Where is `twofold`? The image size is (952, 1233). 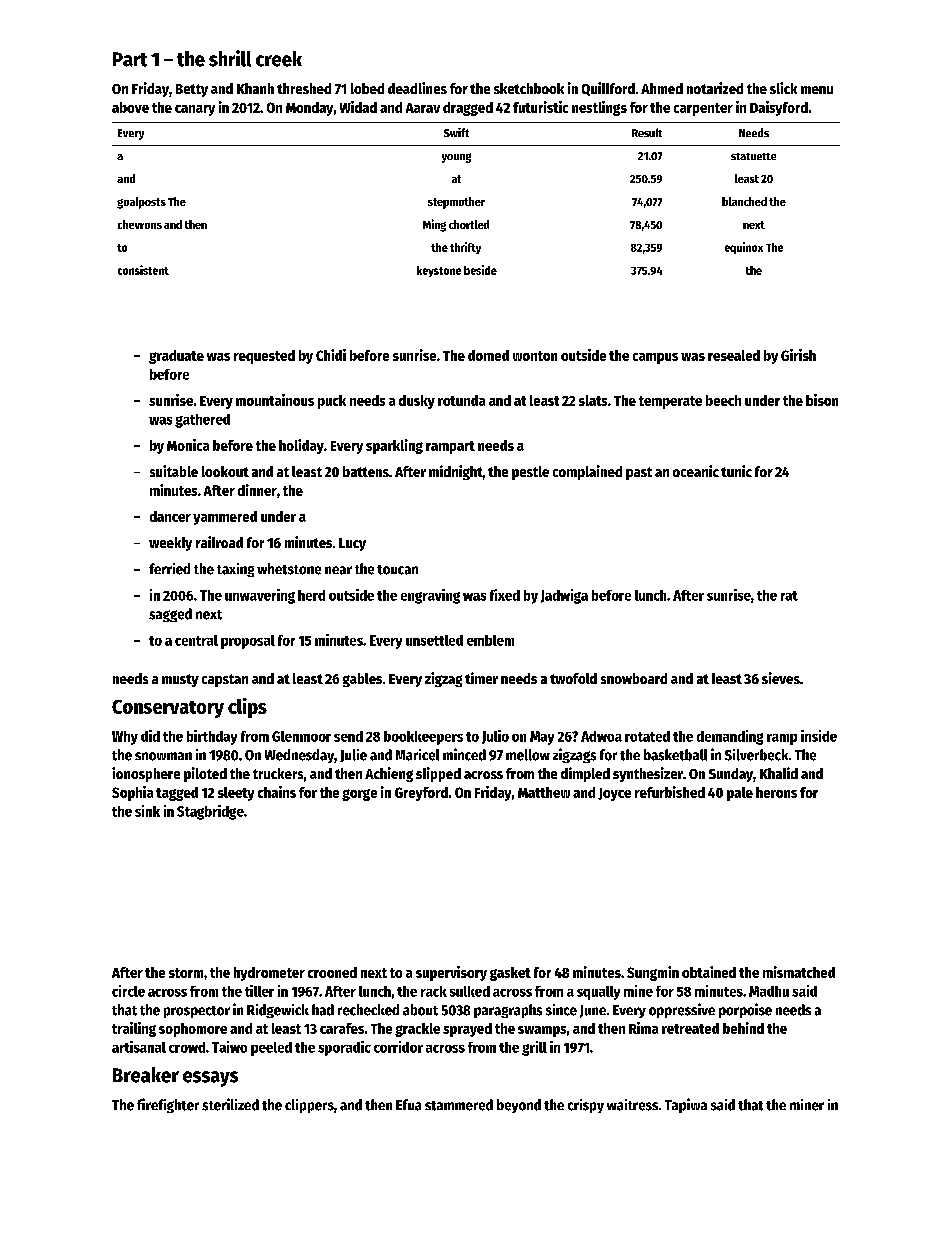
twofold is located at coordinates (573, 678).
